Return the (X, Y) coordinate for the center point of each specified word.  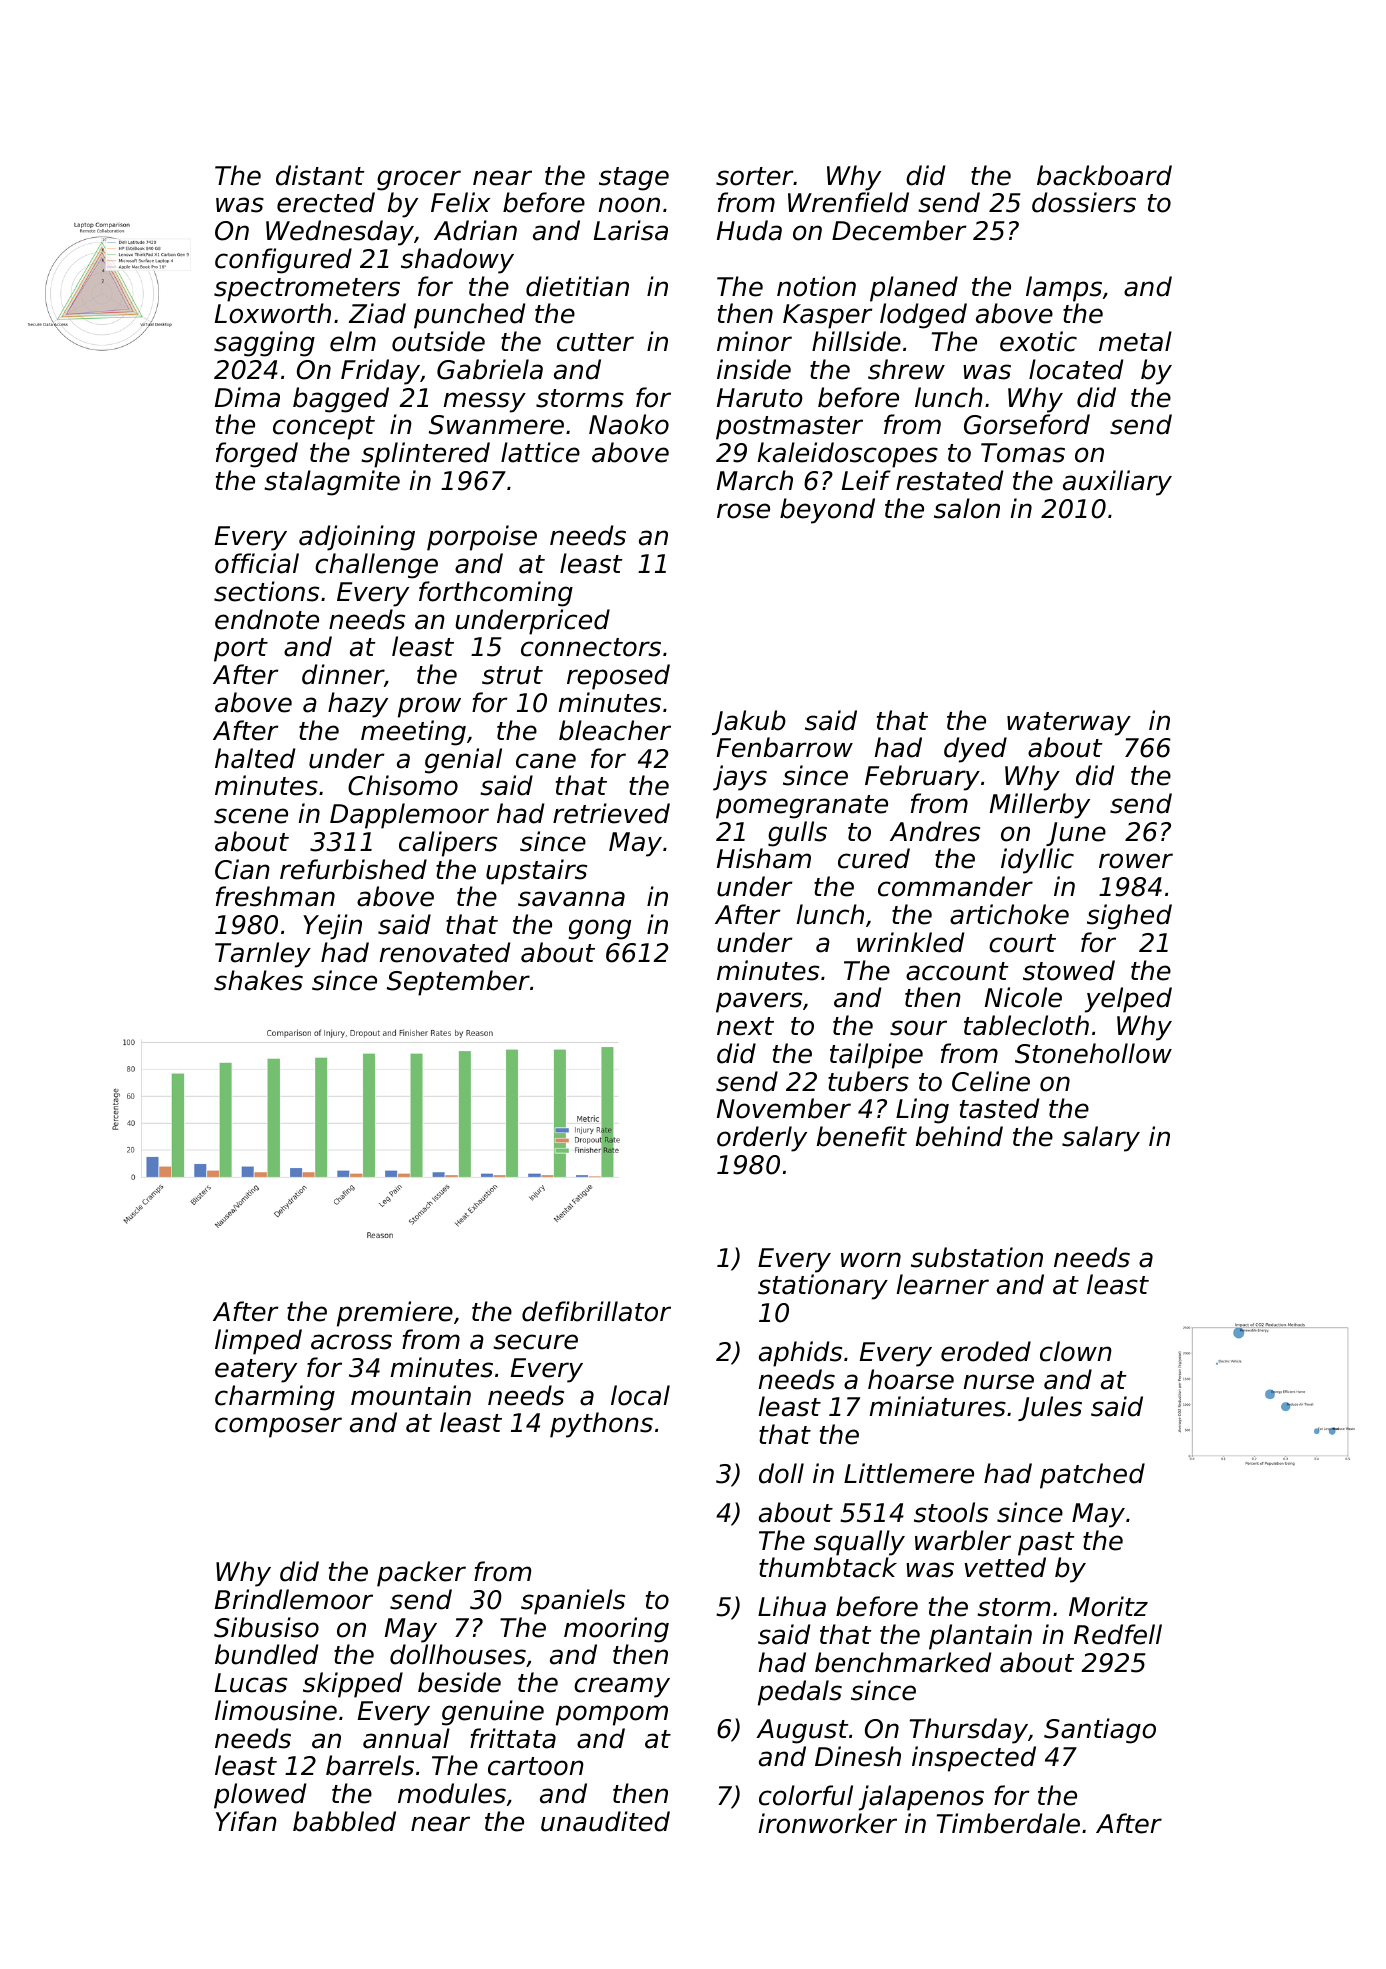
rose (743, 511)
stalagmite (332, 483)
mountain (411, 1395)
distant (320, 175)
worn (871, 1260)
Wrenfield (848, 202)
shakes (258, 980)
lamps (1064, 289)
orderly (762, 1139)
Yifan (246, 1821)
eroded (986, 1351)
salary (1101, 1139)
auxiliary (1117, 483)
